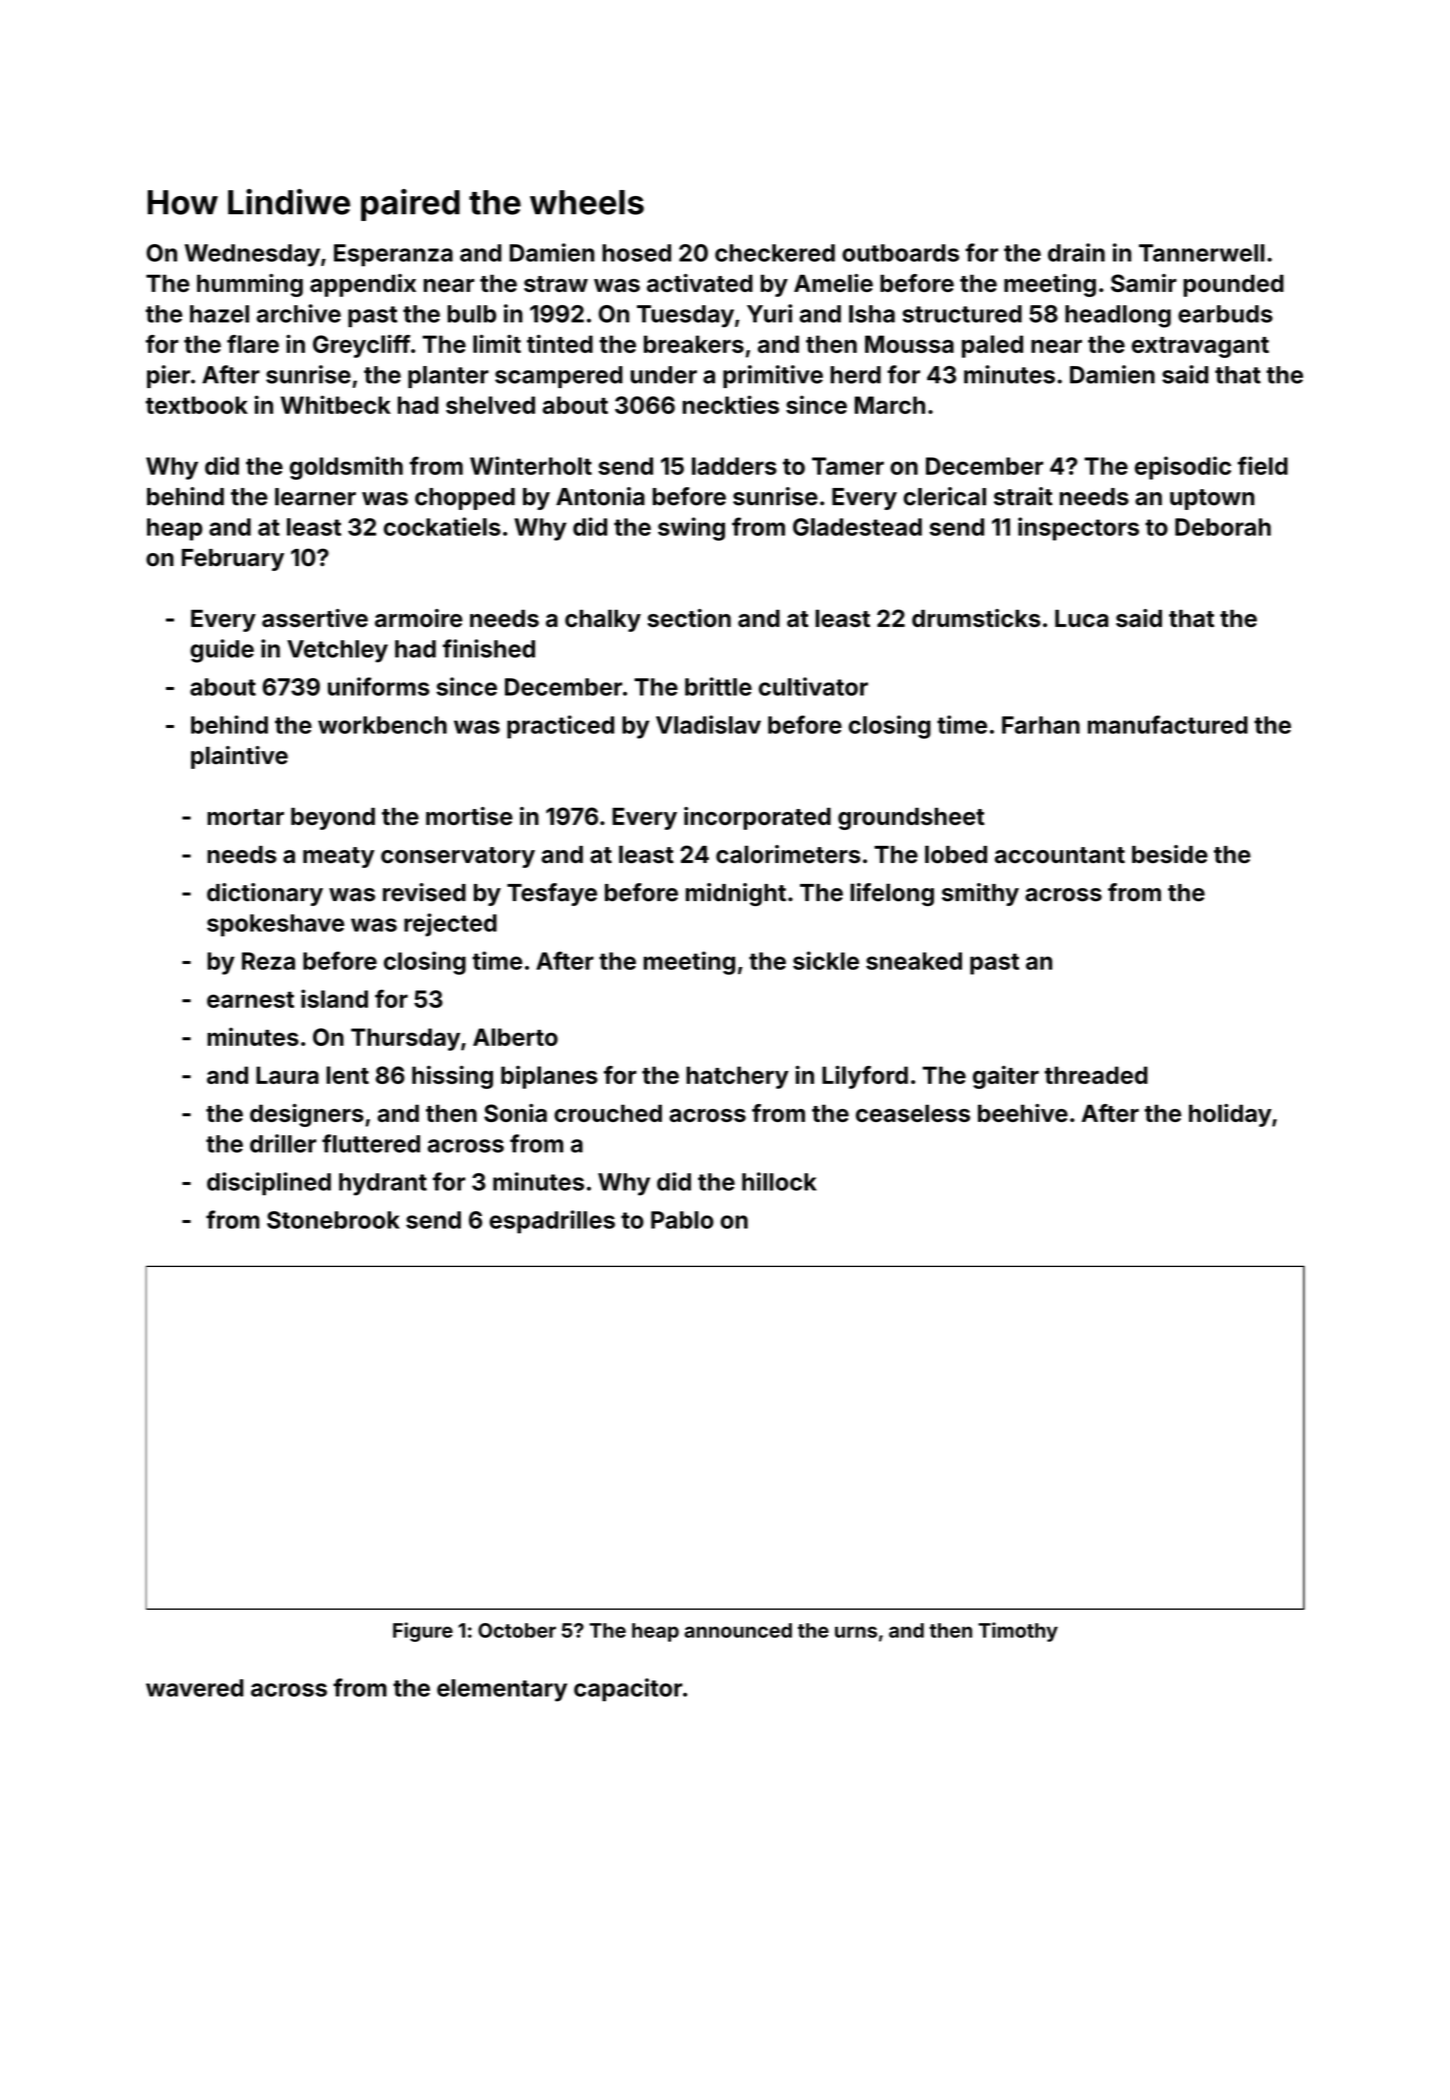 Image resolution: width=1450 pixels, height=2100 pixels. Describe the element at coordinates (222, 651) in the document. I see `guide` at that location.
